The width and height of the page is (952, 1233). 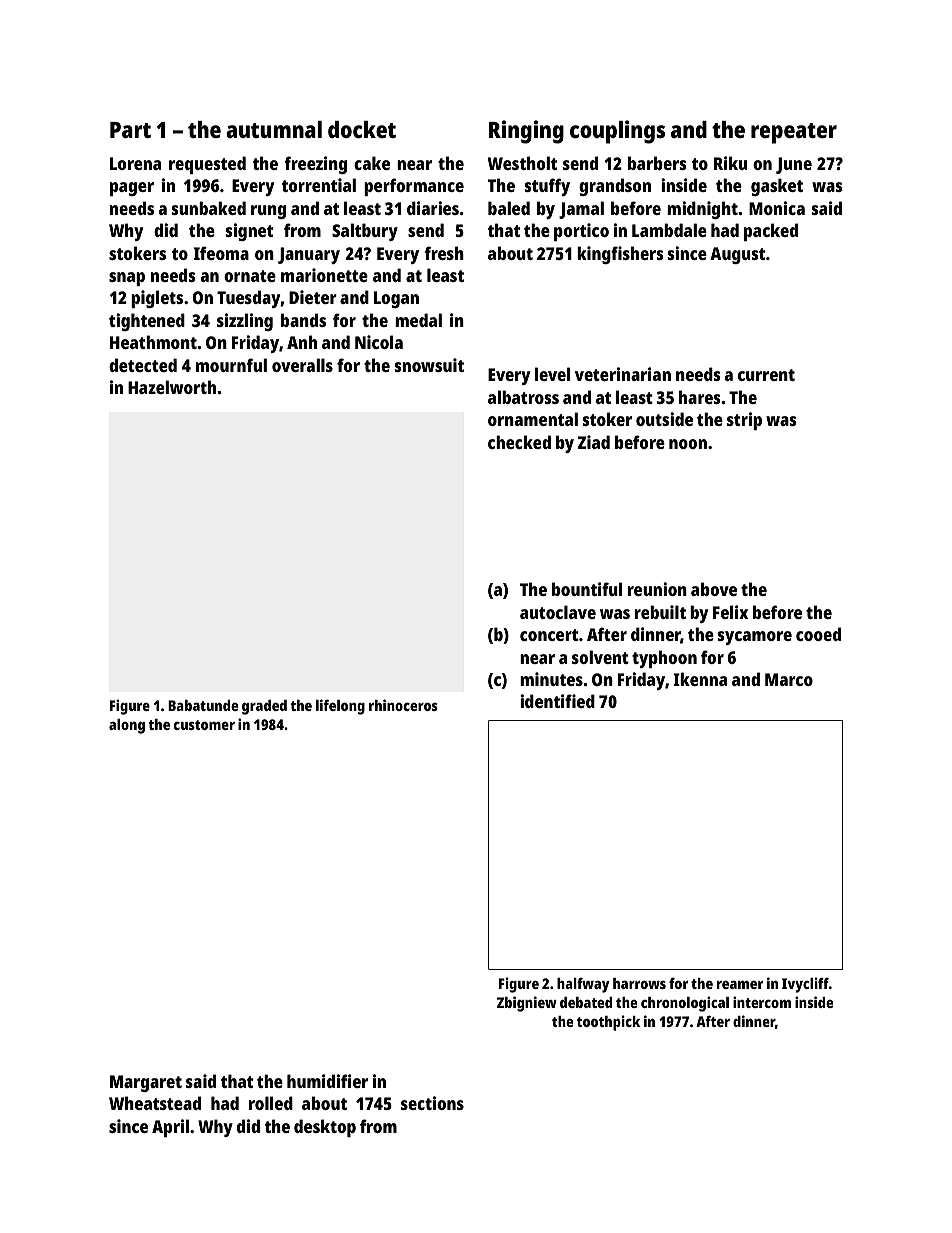 I want to click on April, so click(x=170, y=1128).
